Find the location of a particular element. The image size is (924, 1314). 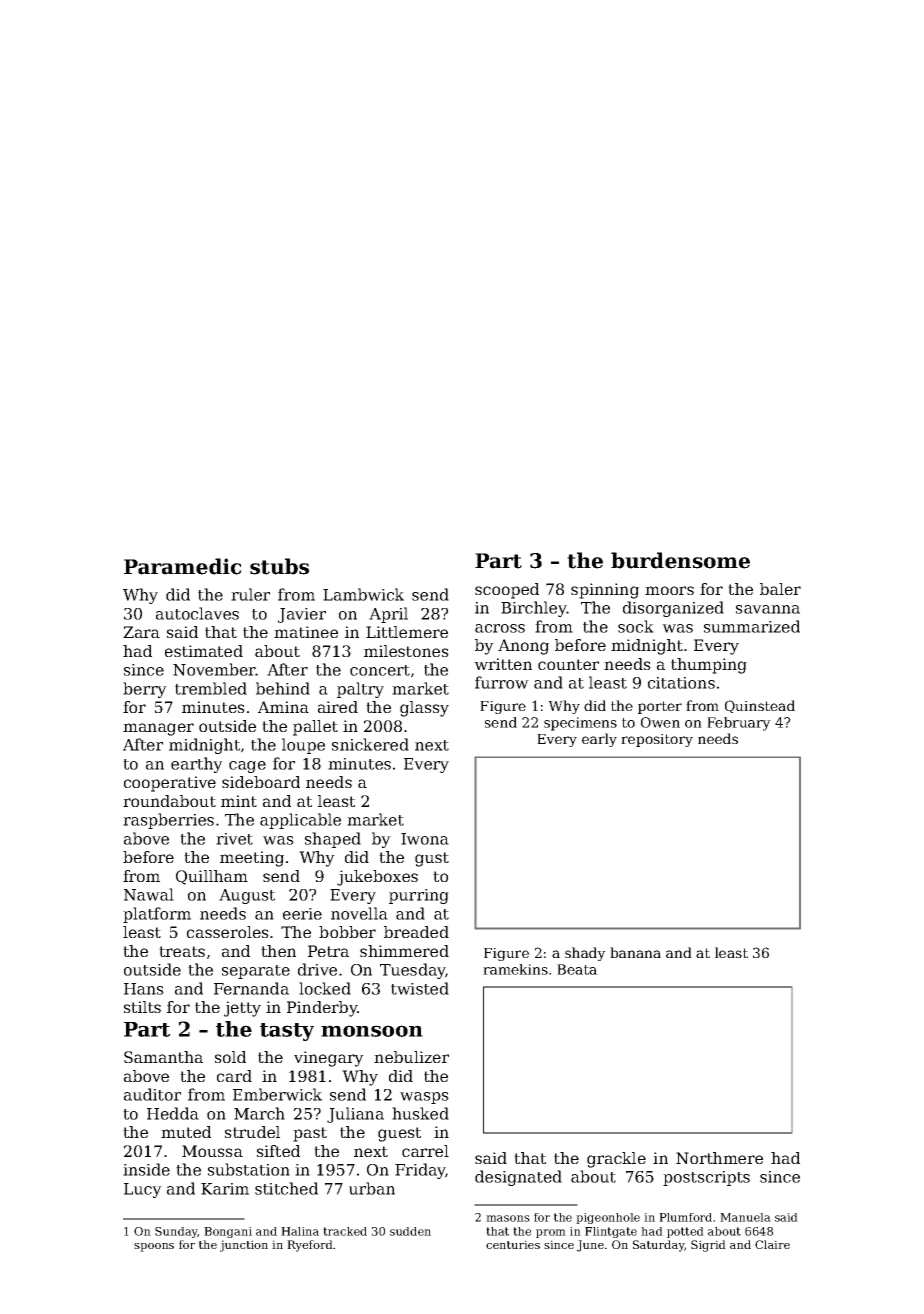

February is located at coordinates (739, 724).
